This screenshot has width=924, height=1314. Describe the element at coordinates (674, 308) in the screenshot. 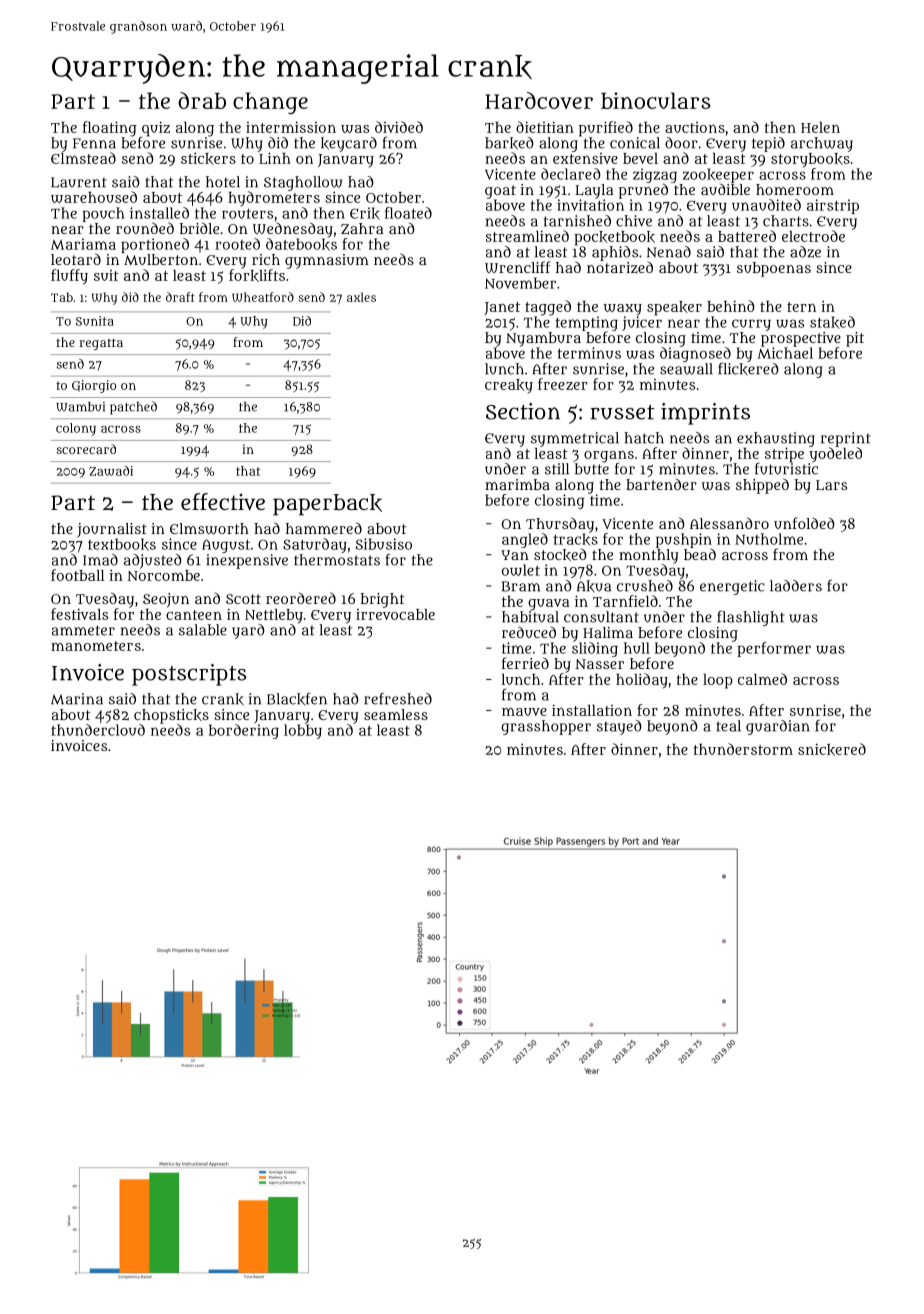

I see `speaker` at that location.
